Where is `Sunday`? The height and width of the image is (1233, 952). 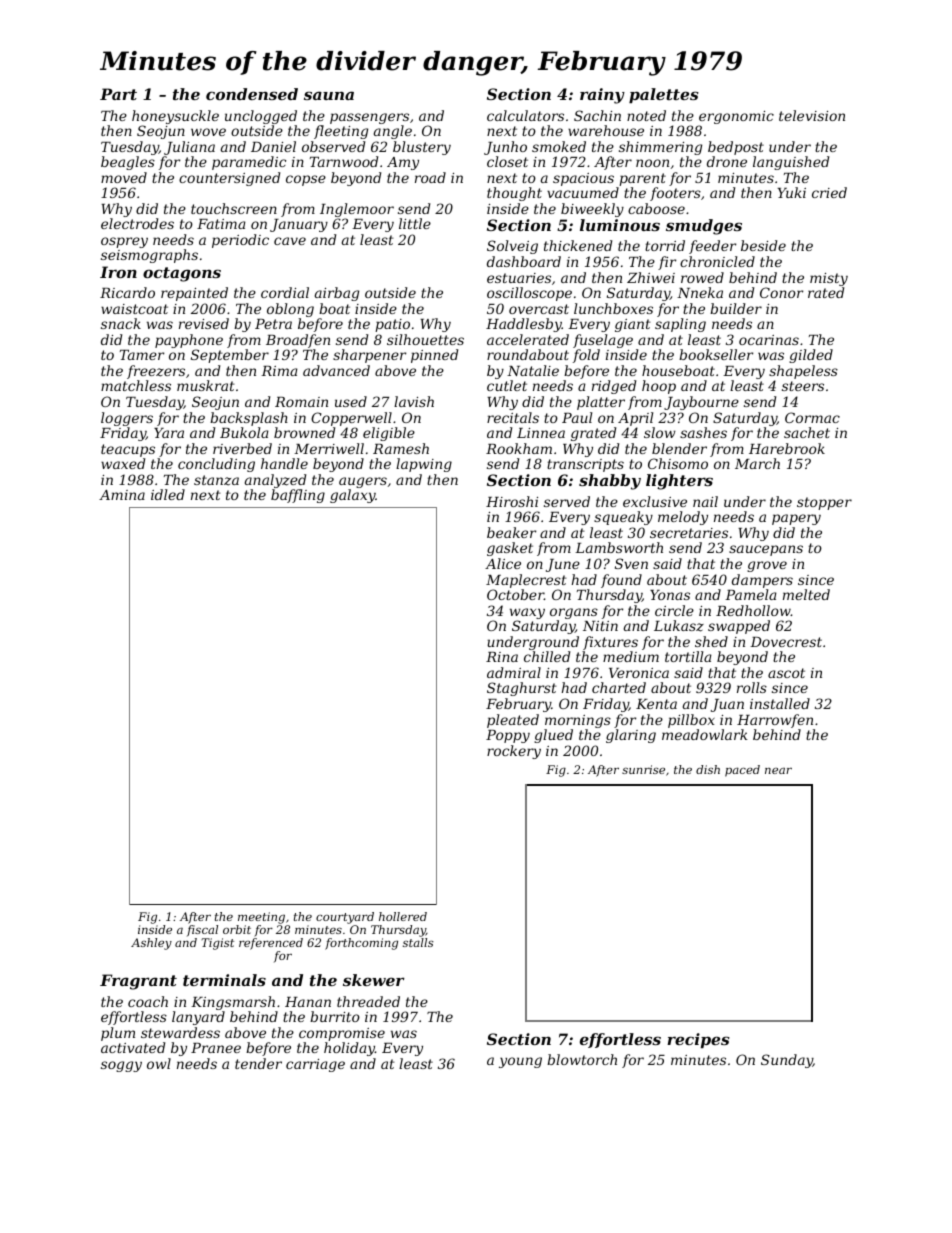 Sunday is located at coordinates (787, 1061).
